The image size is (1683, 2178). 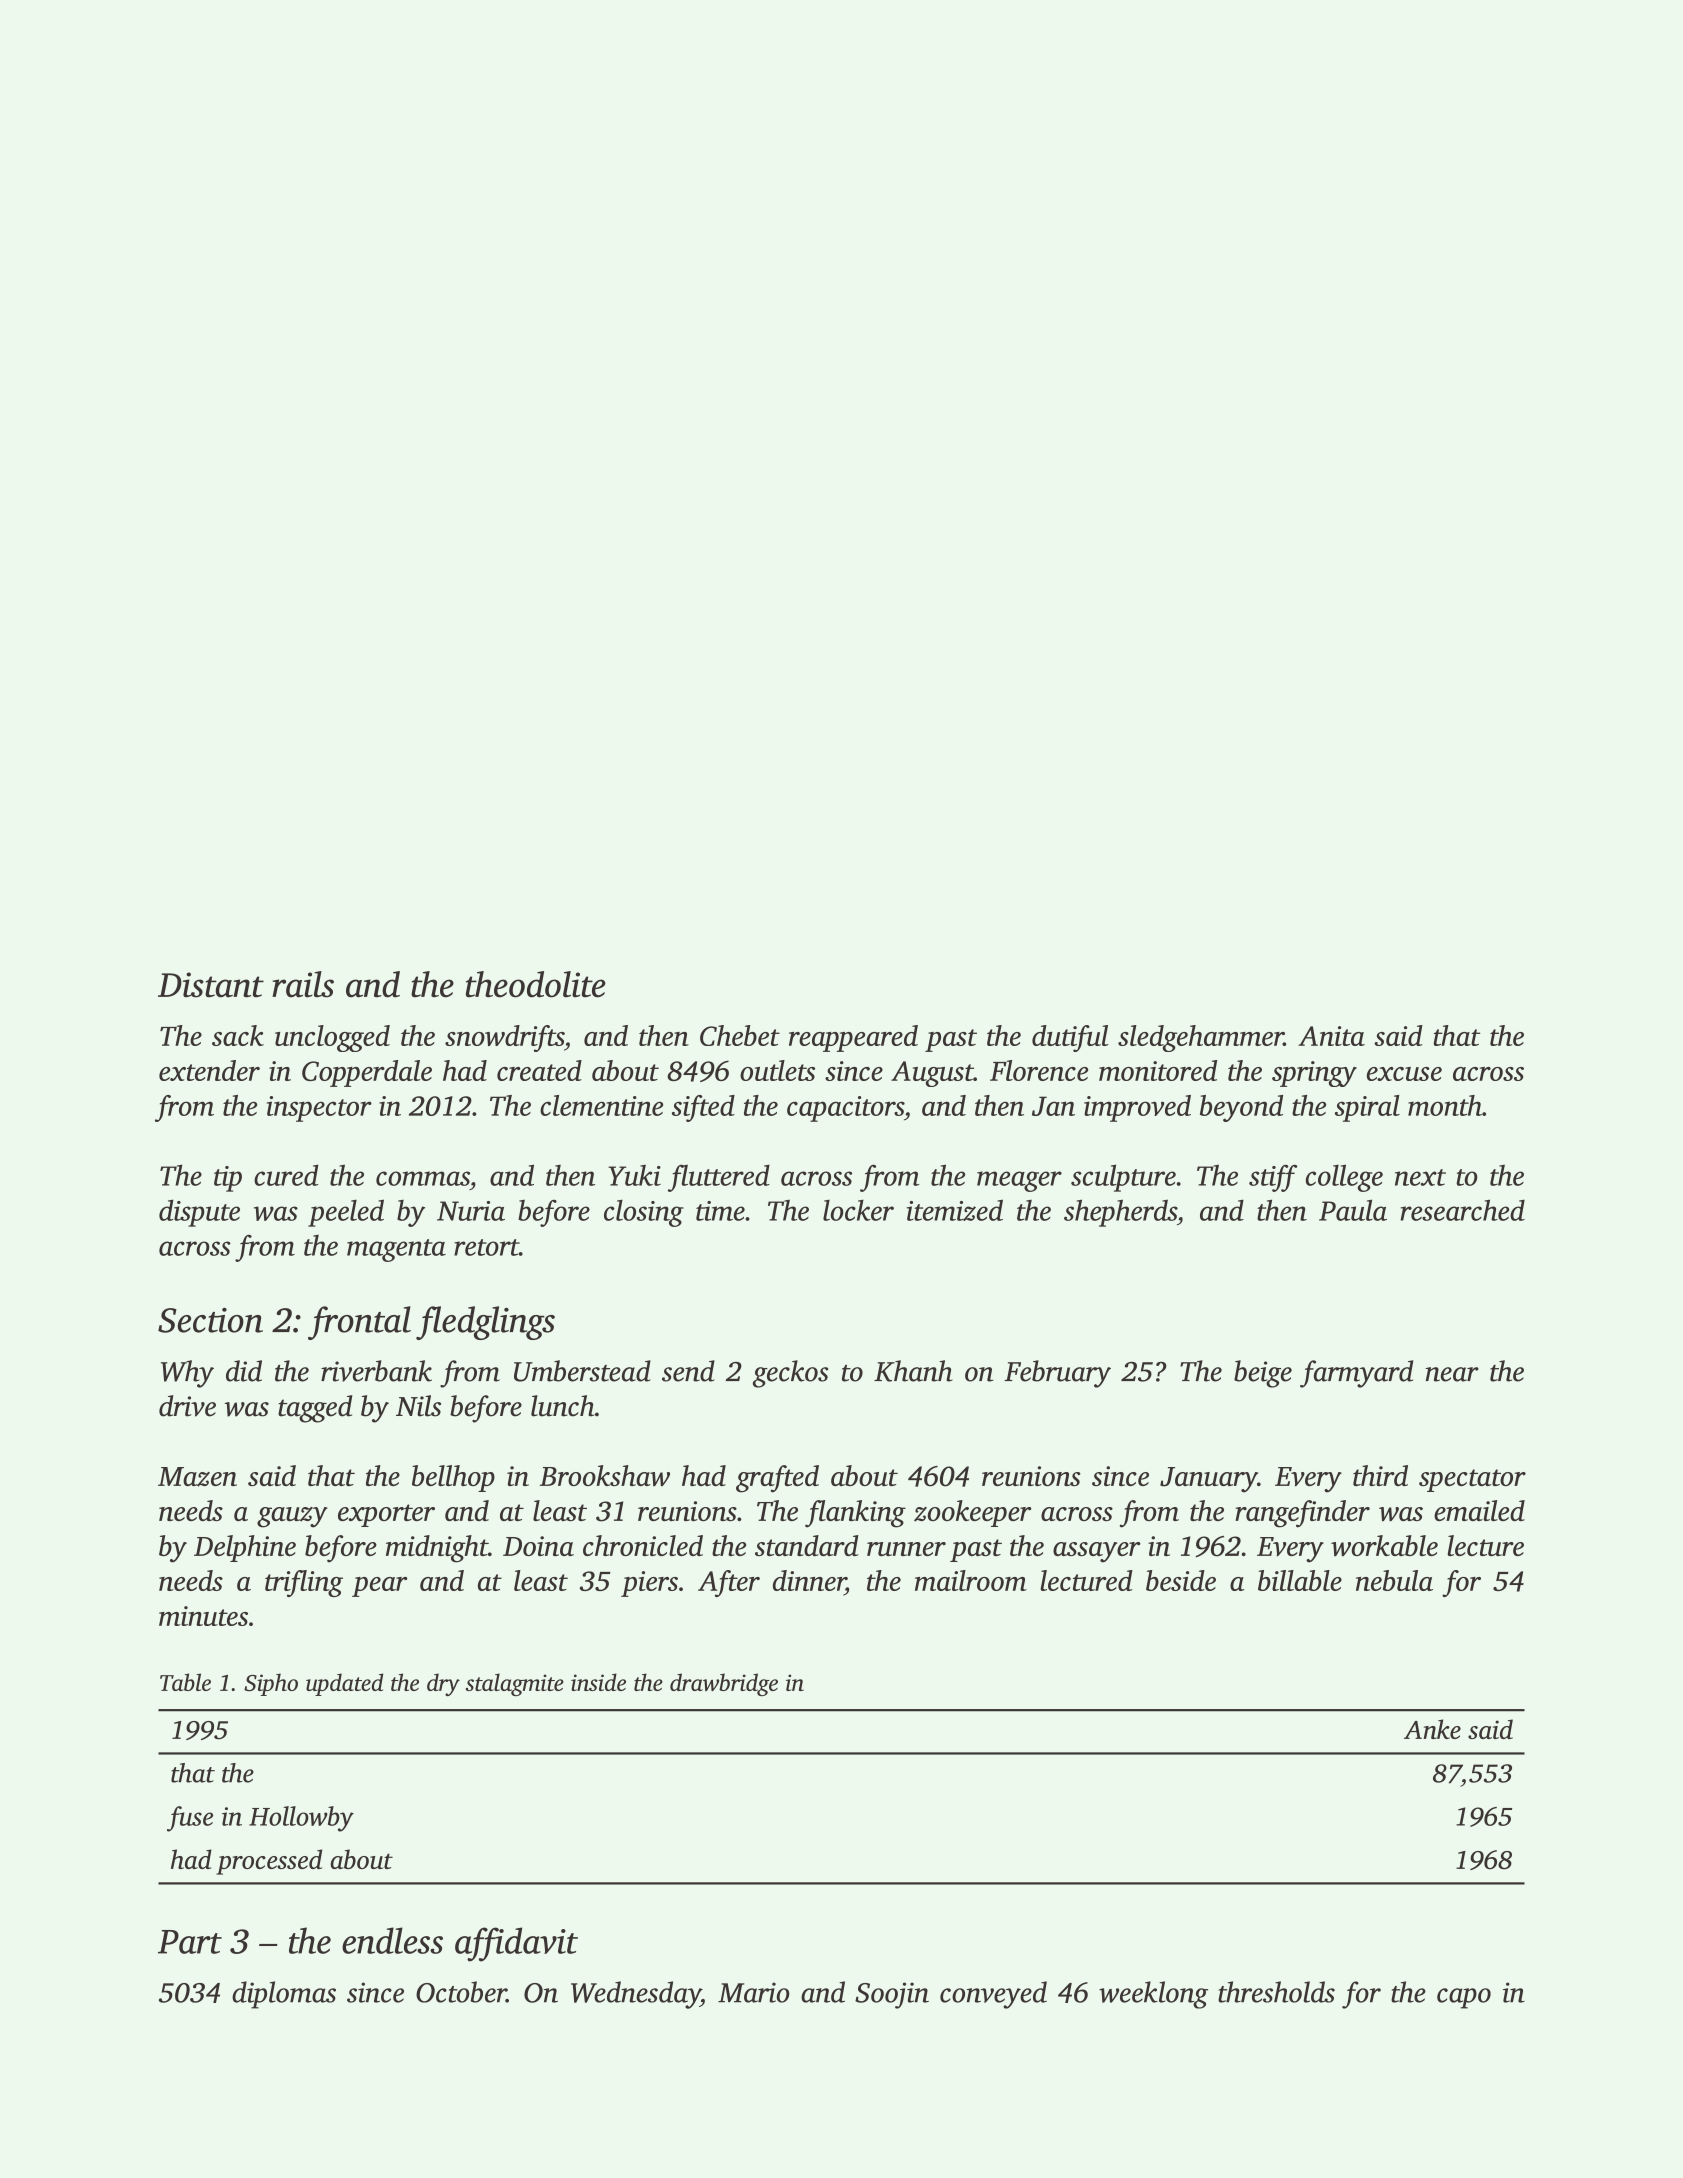 What do you see at coordinates (190, 1819) in the screenshot?
I see `fuse` at bounding box center [190, 1819].
